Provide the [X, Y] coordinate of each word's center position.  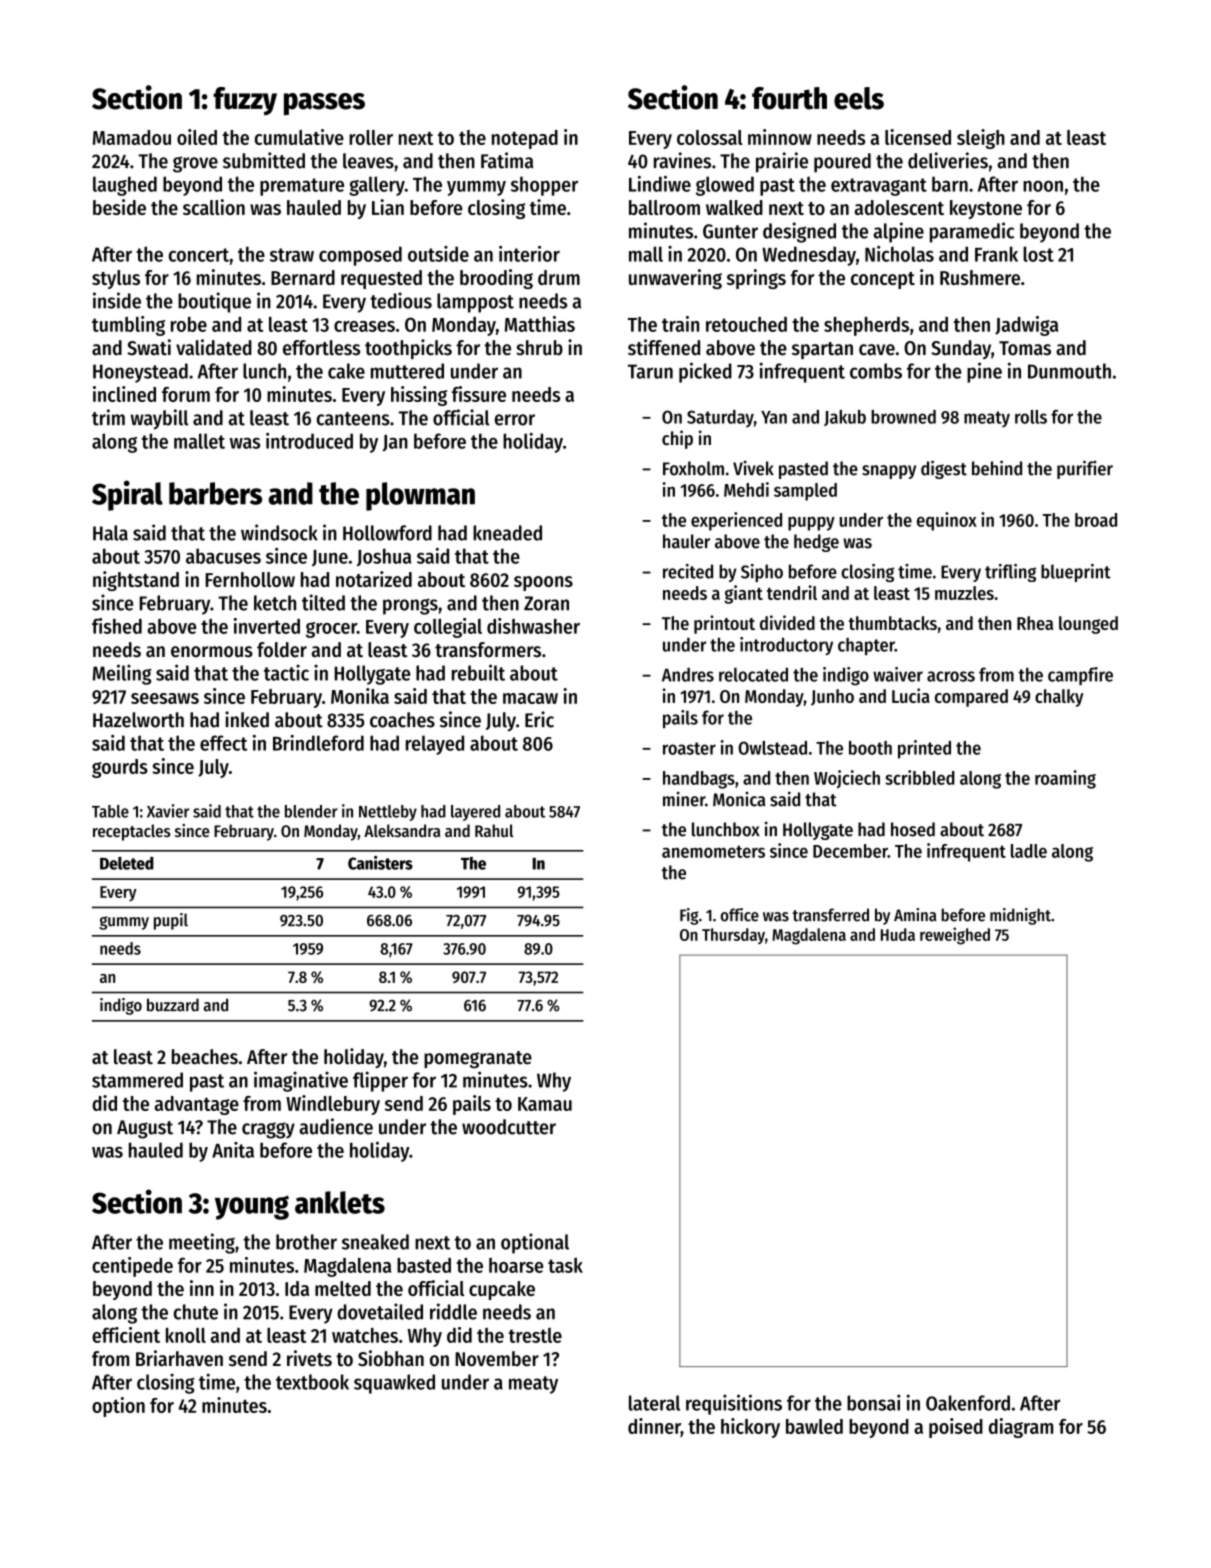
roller [371, 137]
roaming [1065, 779]
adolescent [899, 207]
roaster [689, 748]
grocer [331, 630]
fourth [789, 98]
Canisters [380, 863]
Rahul [494, 830]
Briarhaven [179, 1358]
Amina [915, 915]
